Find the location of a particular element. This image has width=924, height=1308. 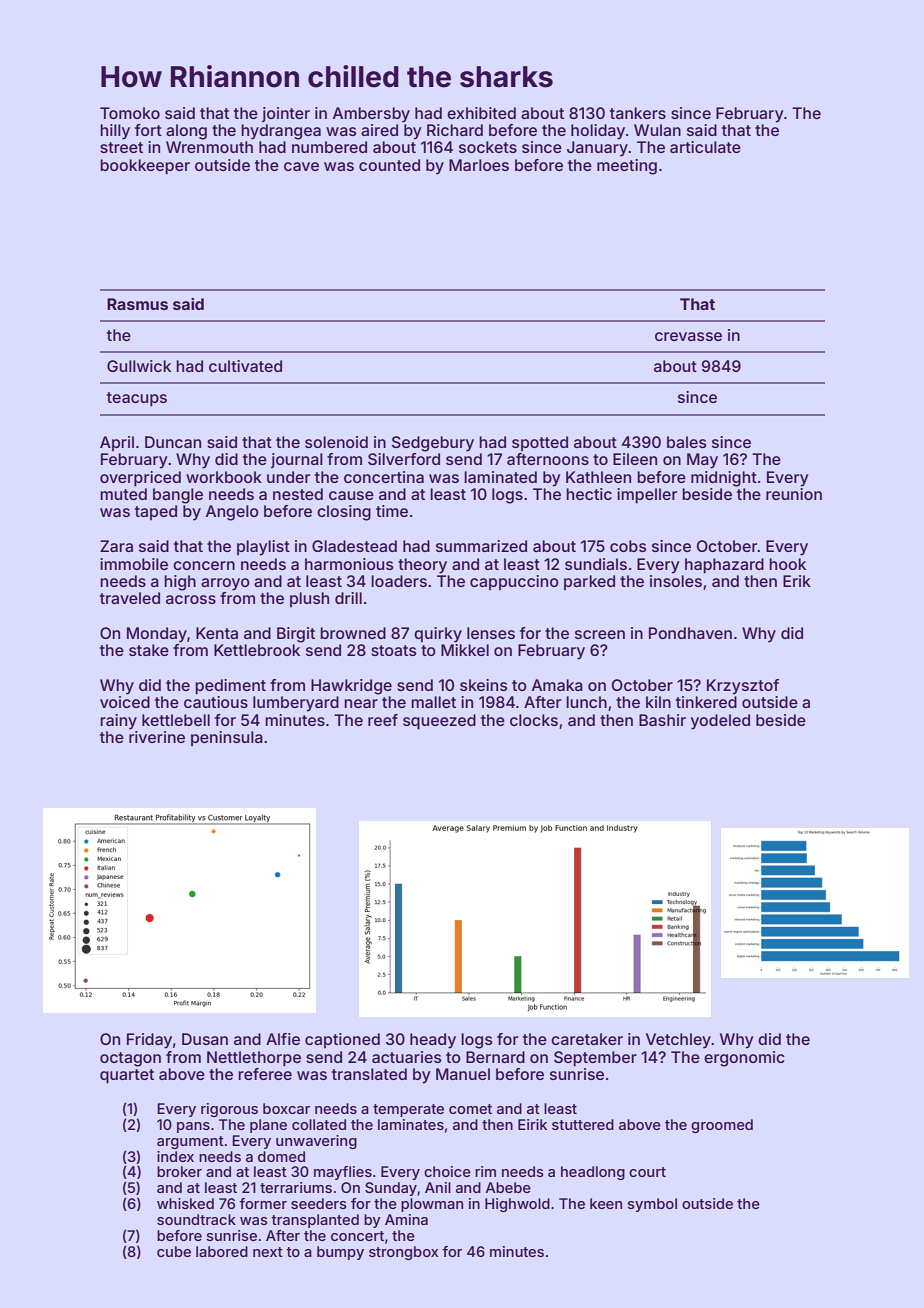

Marloes is located at coordinates (479, 165).
